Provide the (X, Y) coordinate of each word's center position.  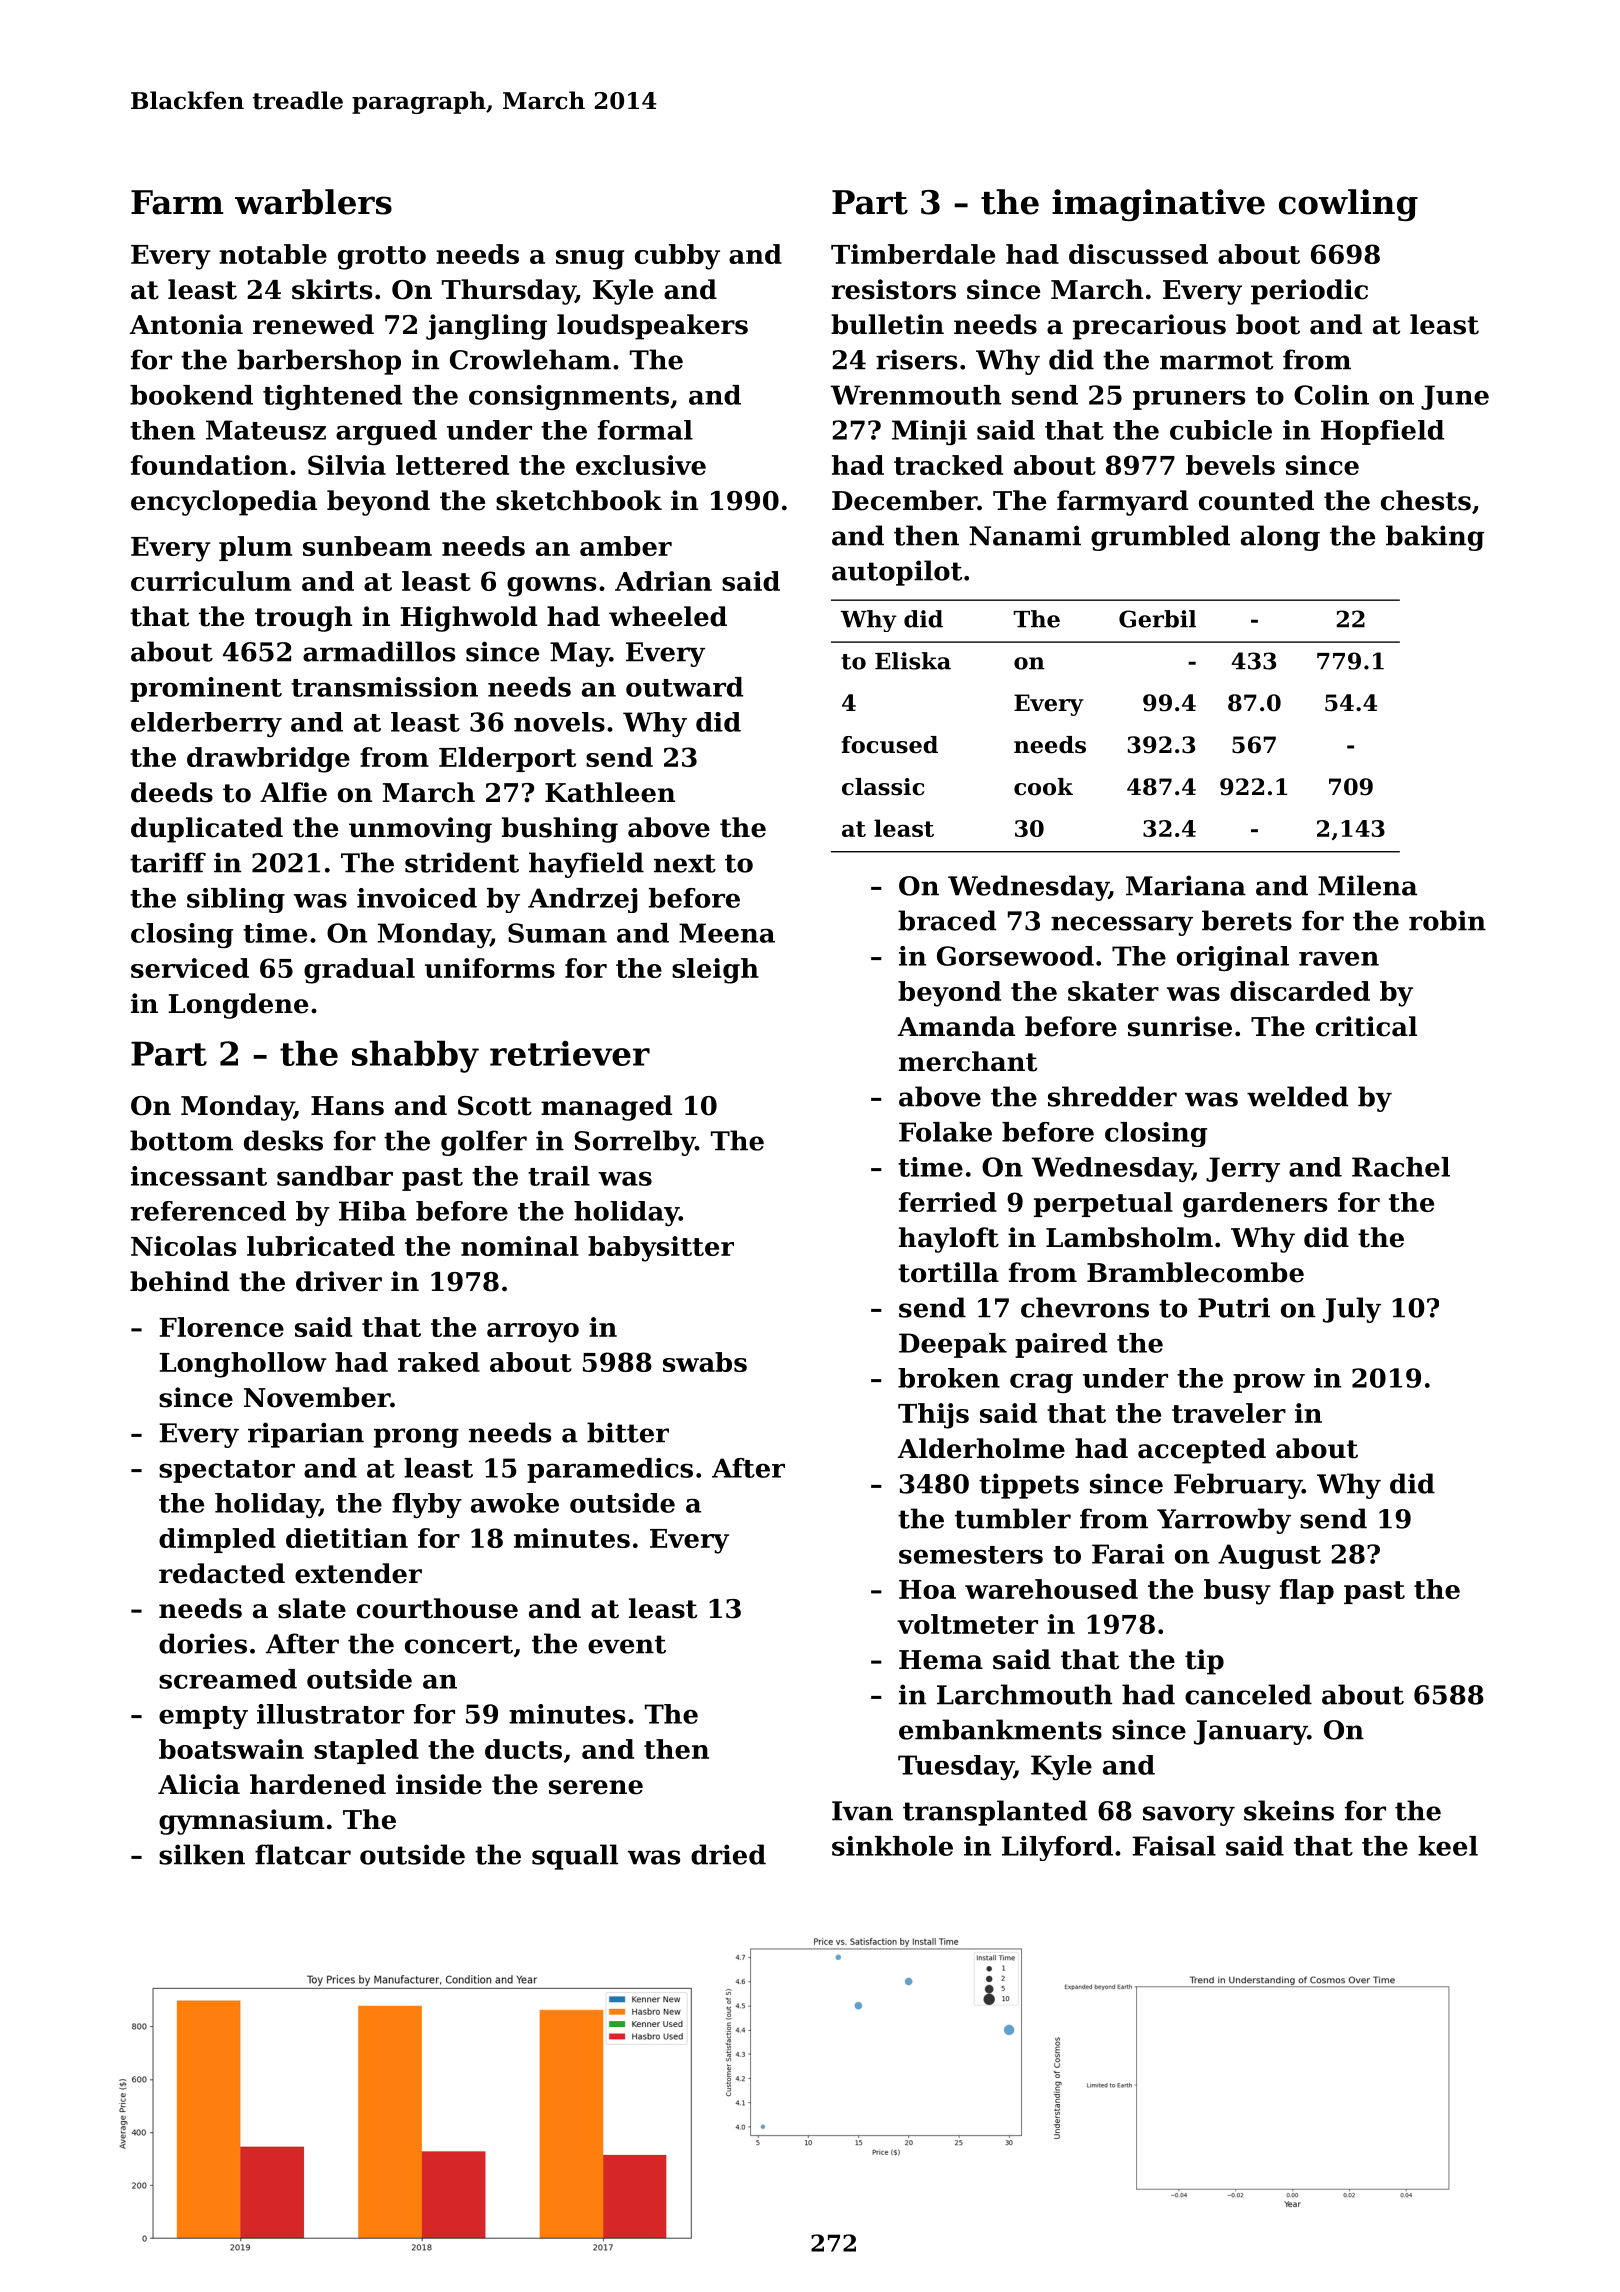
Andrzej (582, 900)
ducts (523, 1749)
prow (1269, 1383)
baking (1435, 538)
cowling (1348, 205)
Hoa (927, 1589)
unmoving (420, 830)
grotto (382, 258)
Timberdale (913, 254)
